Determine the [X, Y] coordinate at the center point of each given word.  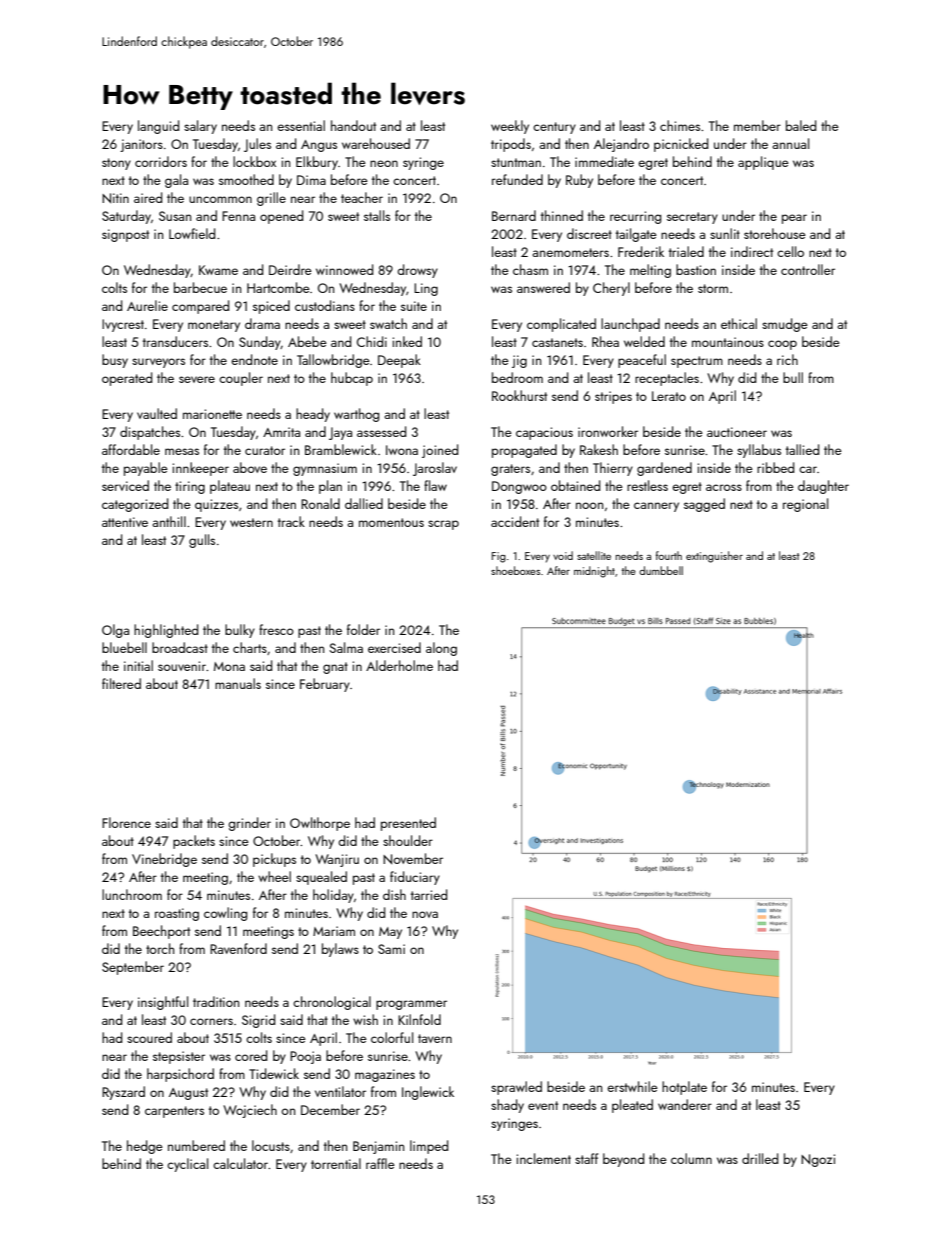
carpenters [174, 1112]
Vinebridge [164, 860]
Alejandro [621, 145]
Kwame [218, 270]
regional [805, 505]
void [563, 555]
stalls [377, 215]
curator [265, 450]
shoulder [408, 840]
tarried [429, 894]
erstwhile [632, 1086]
